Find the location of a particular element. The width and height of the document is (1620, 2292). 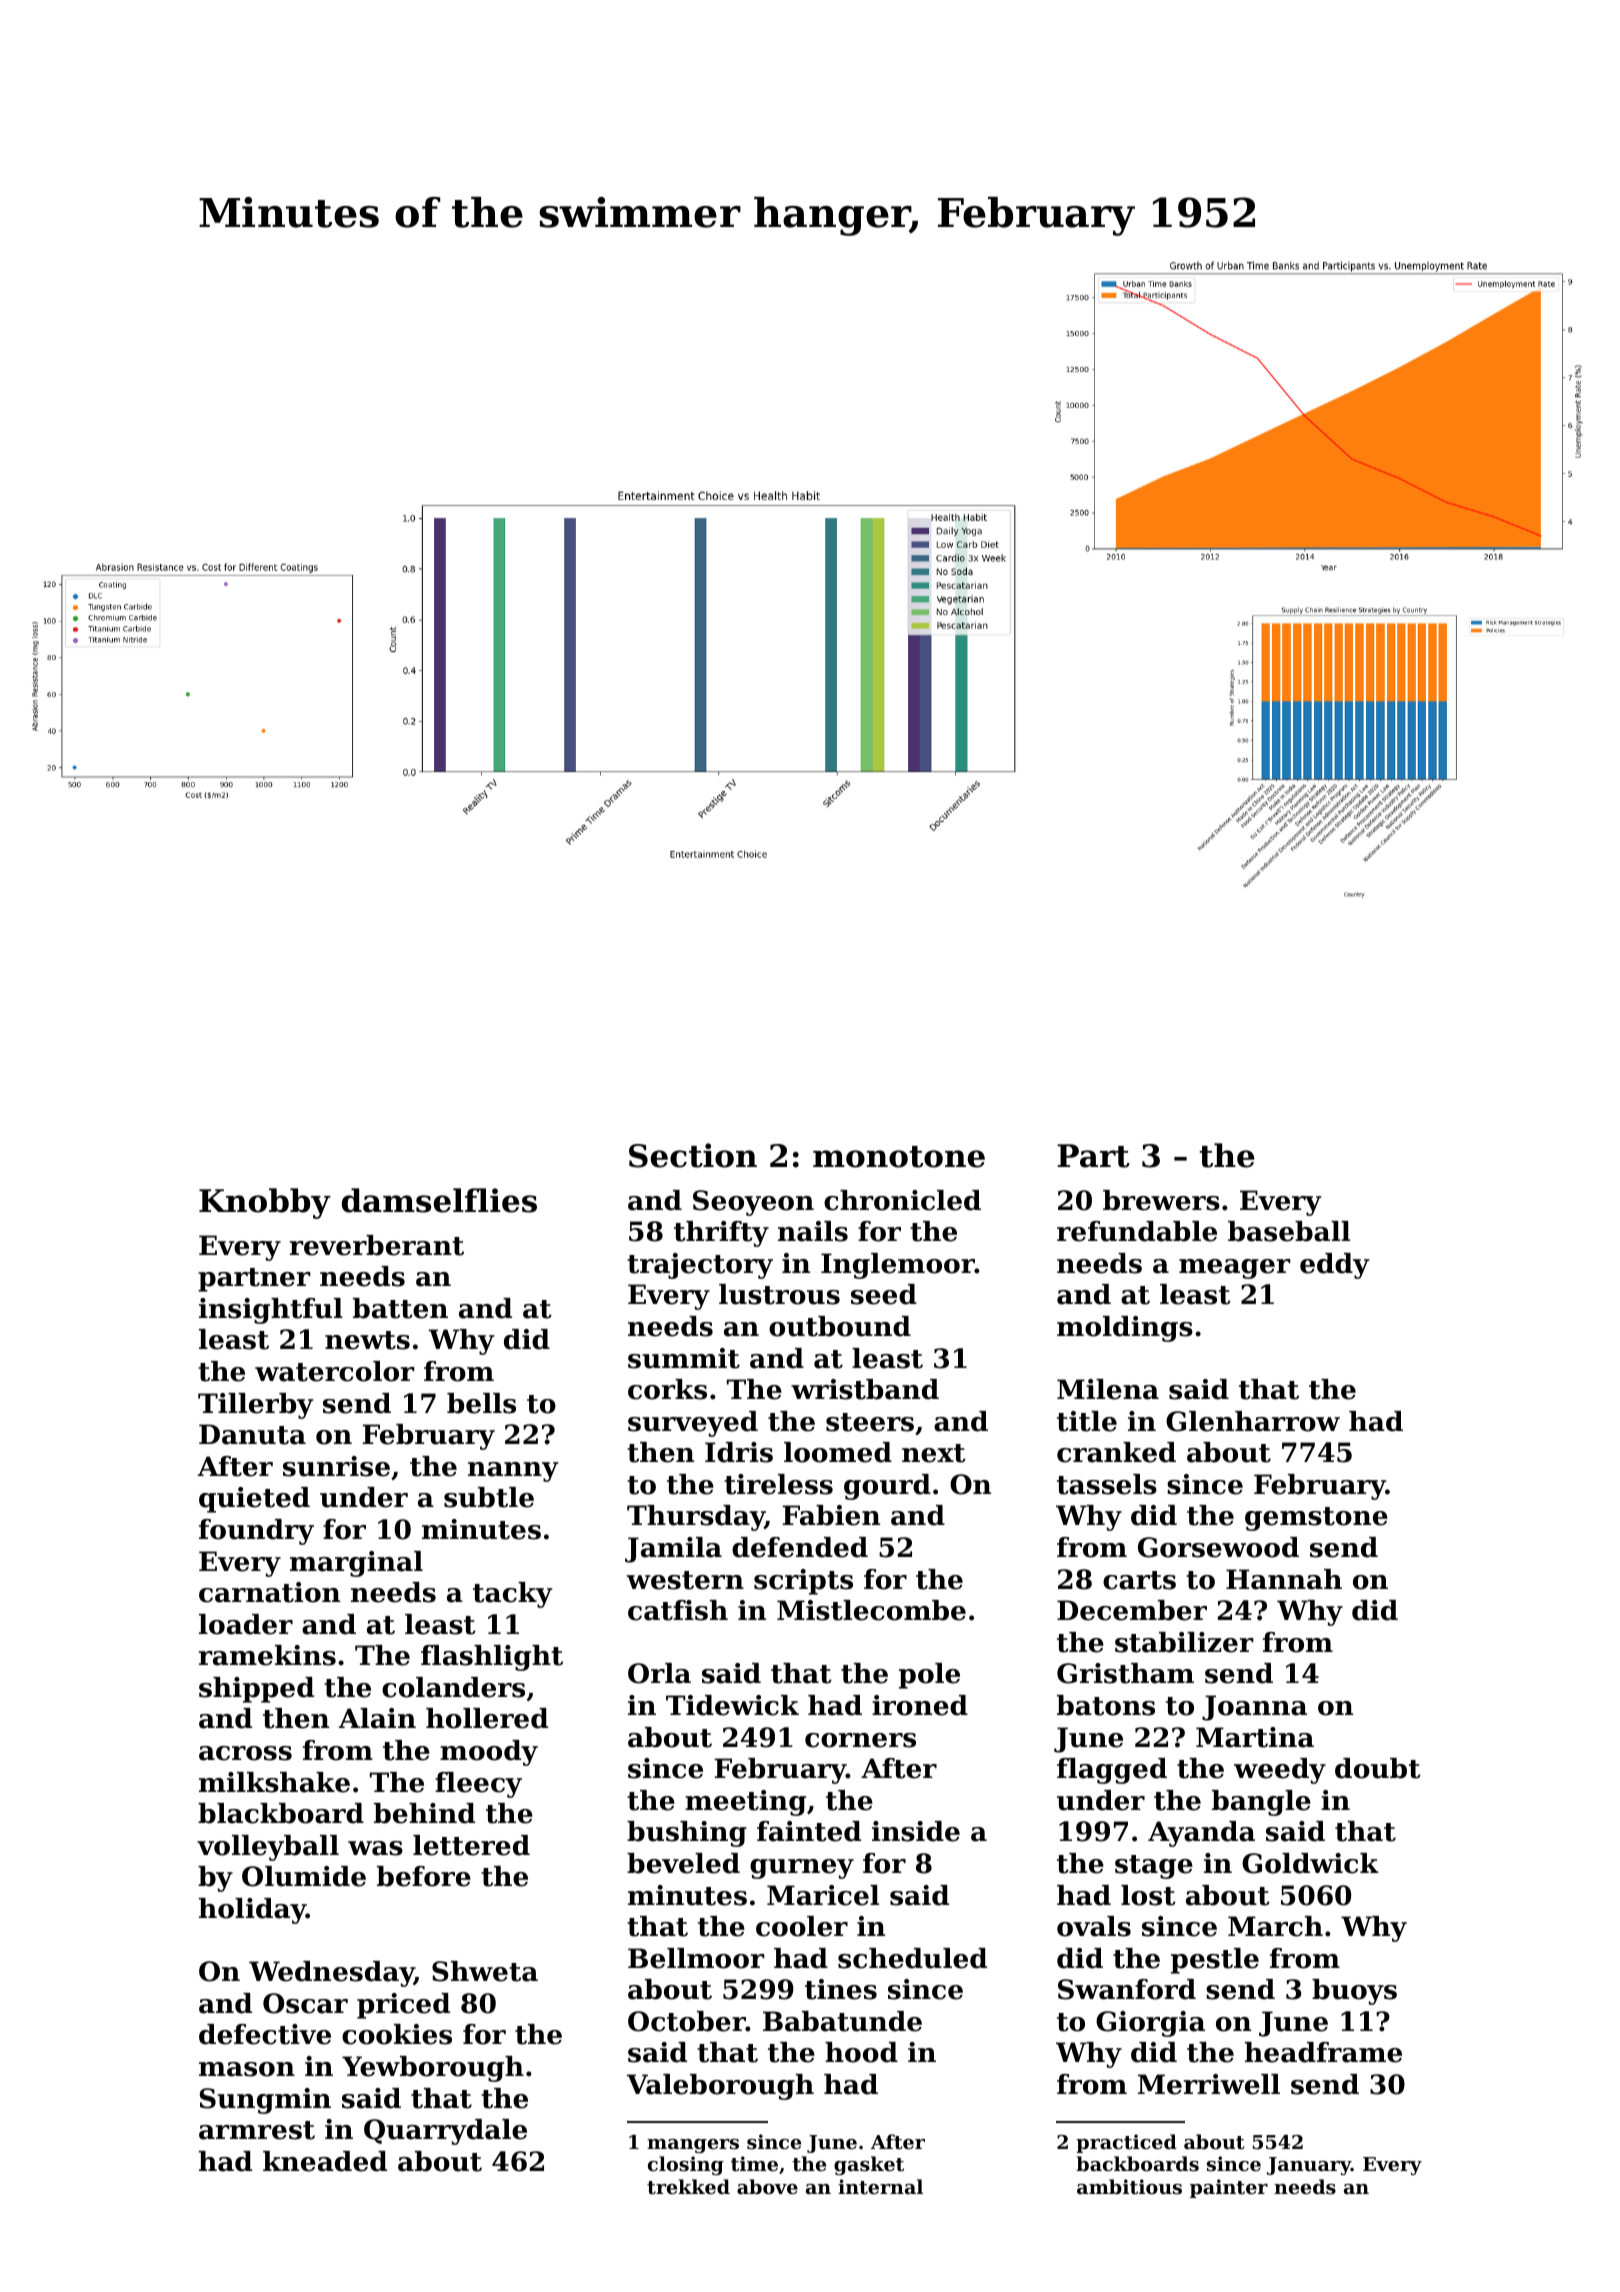

brewers is located at coordinates (1161, 1200).
